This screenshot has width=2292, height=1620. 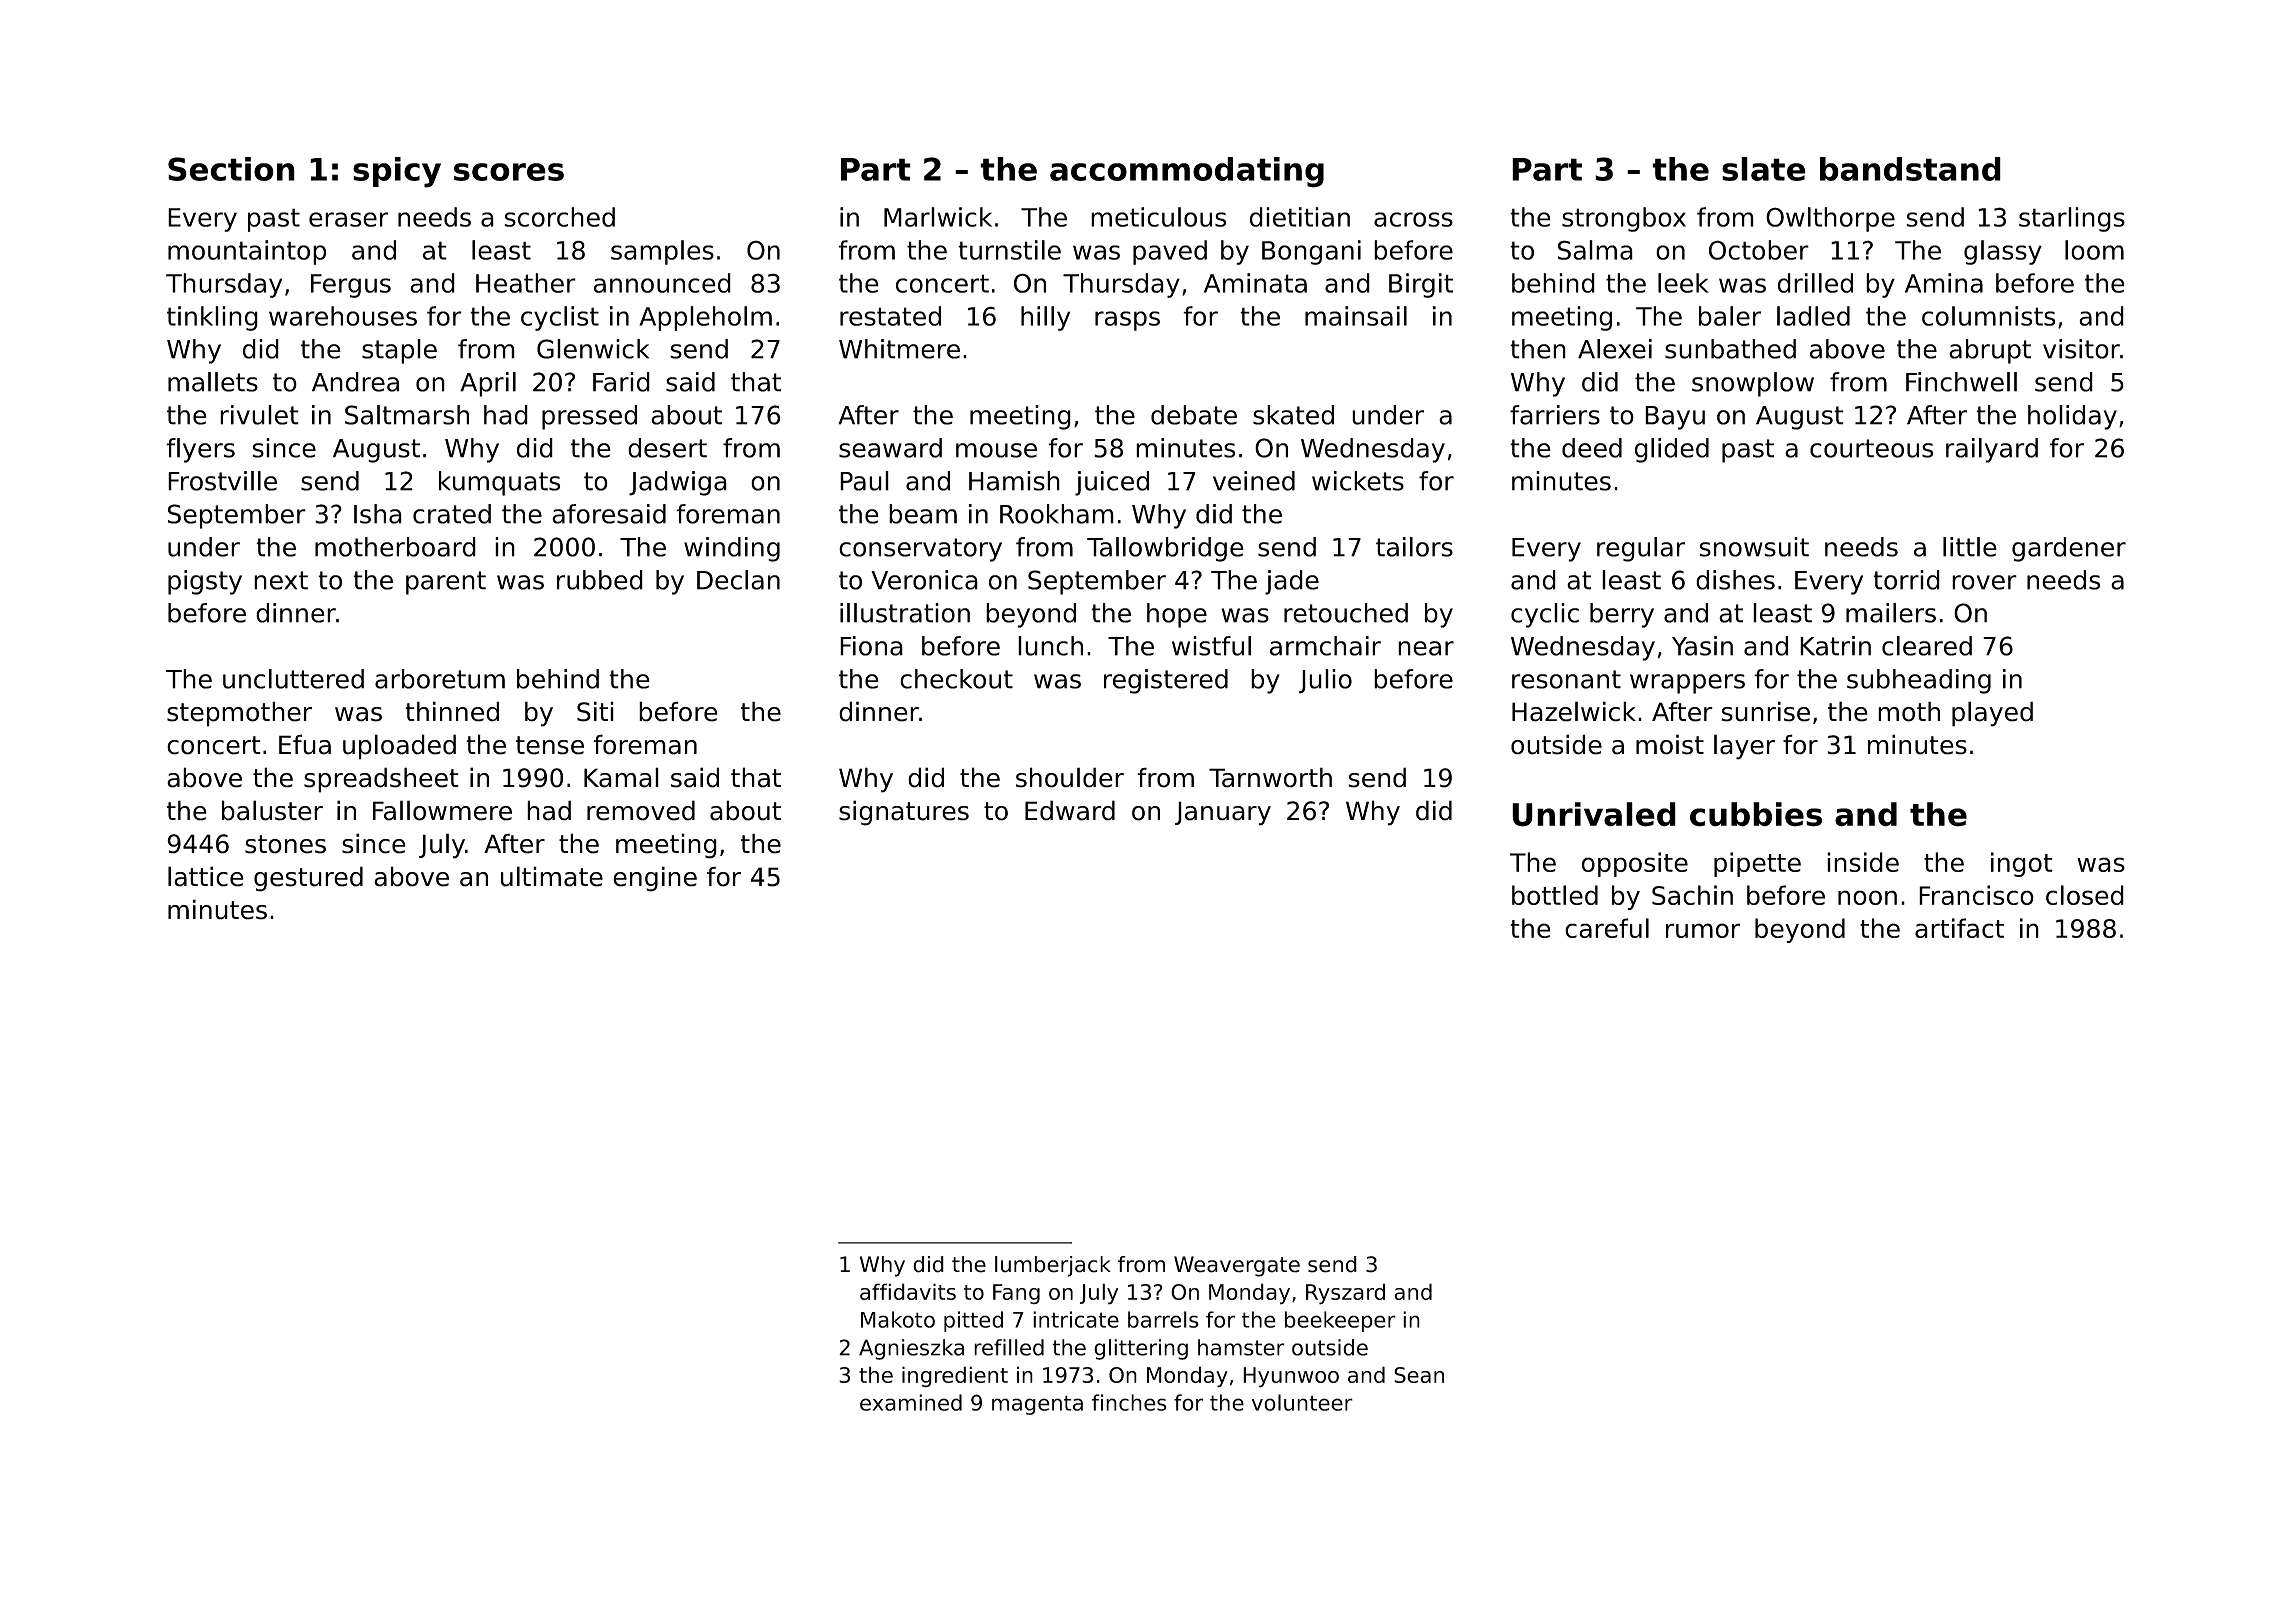 I want to click on stones, so click(x=285, y=844).
